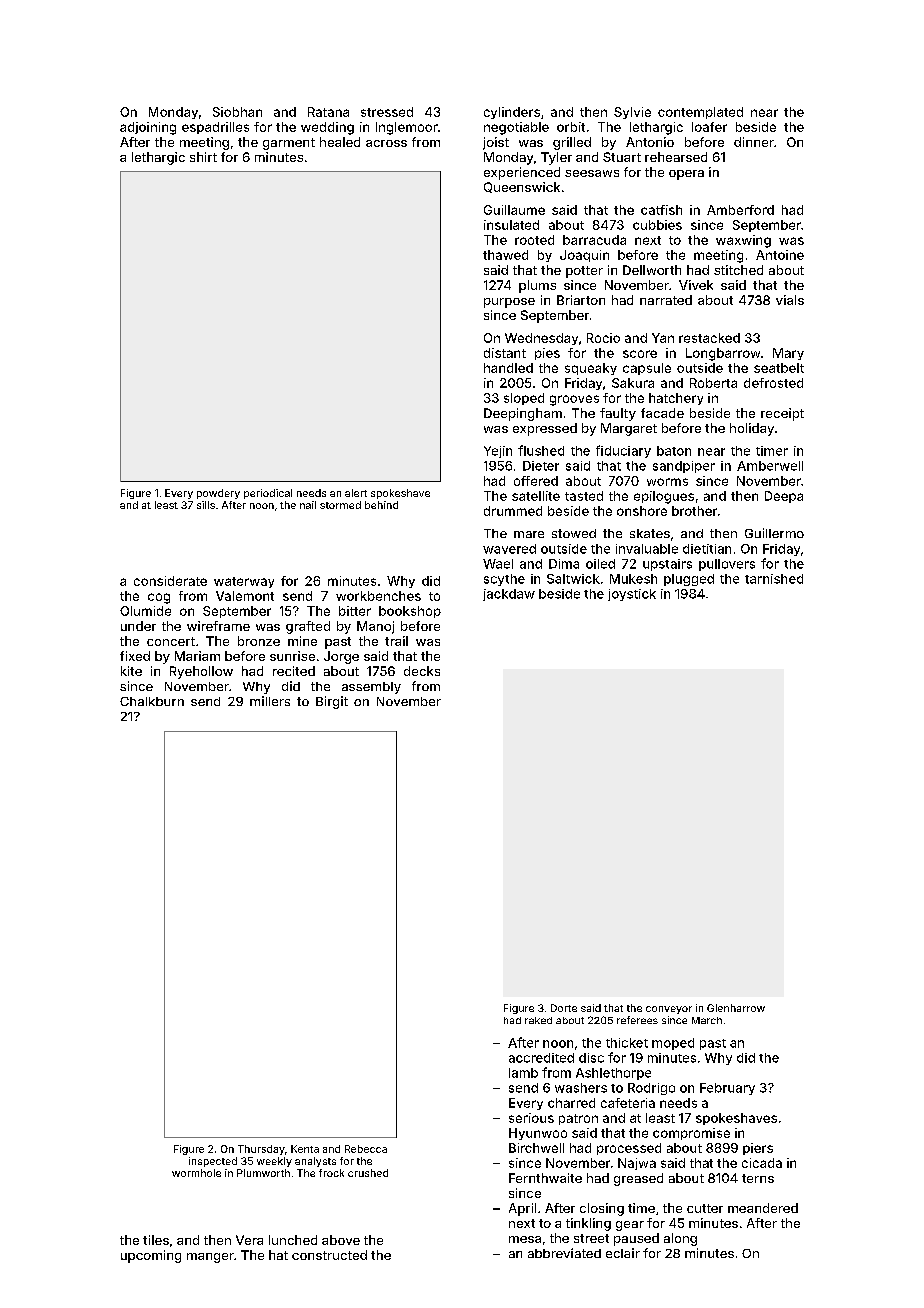  Describe the element at coordinates (509, 303) in the image. I see `purpose` at that location.
